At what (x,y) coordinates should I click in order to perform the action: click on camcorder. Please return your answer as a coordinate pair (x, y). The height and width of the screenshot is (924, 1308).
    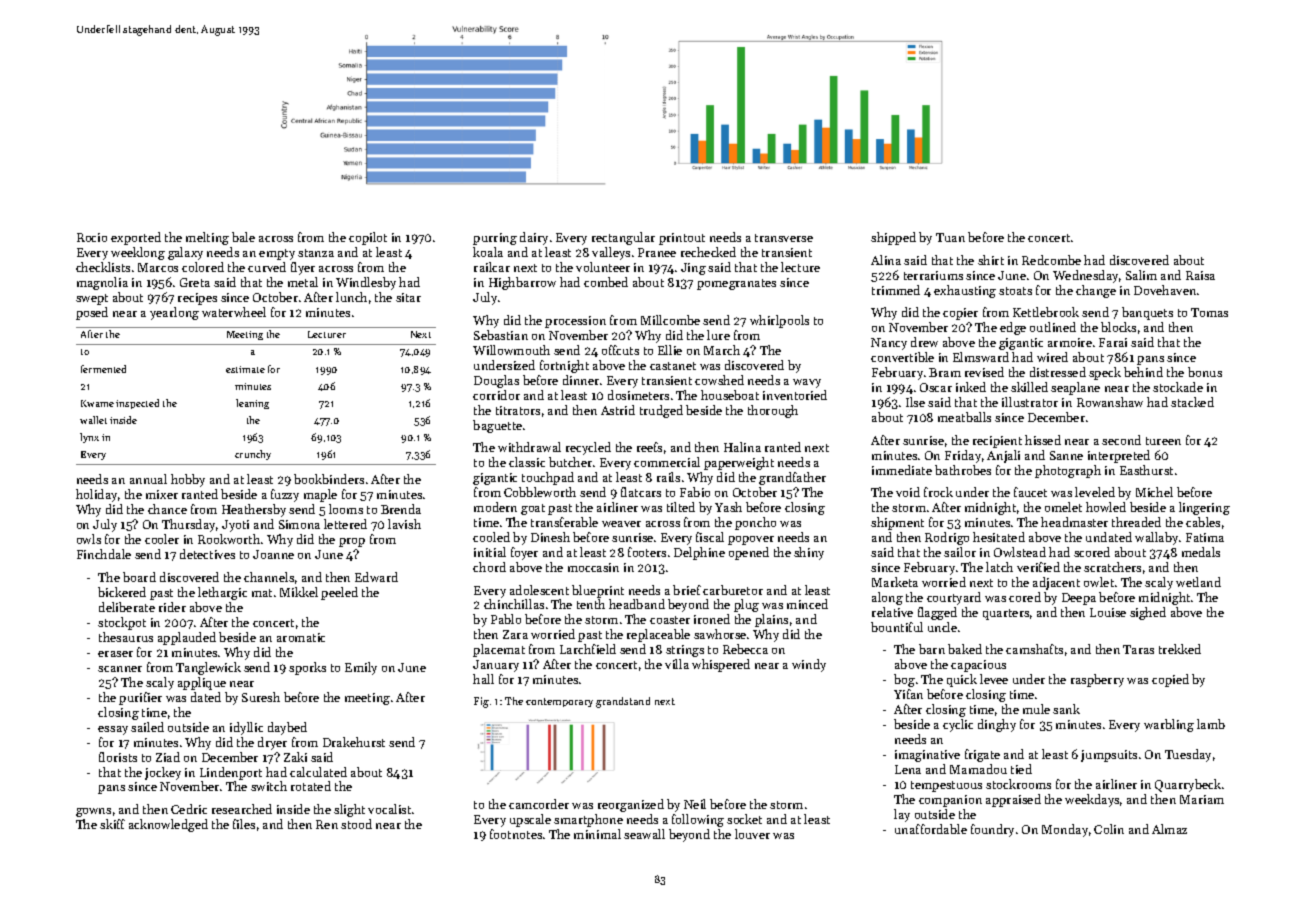
    Looking at the image, I should click on (539, 804).
